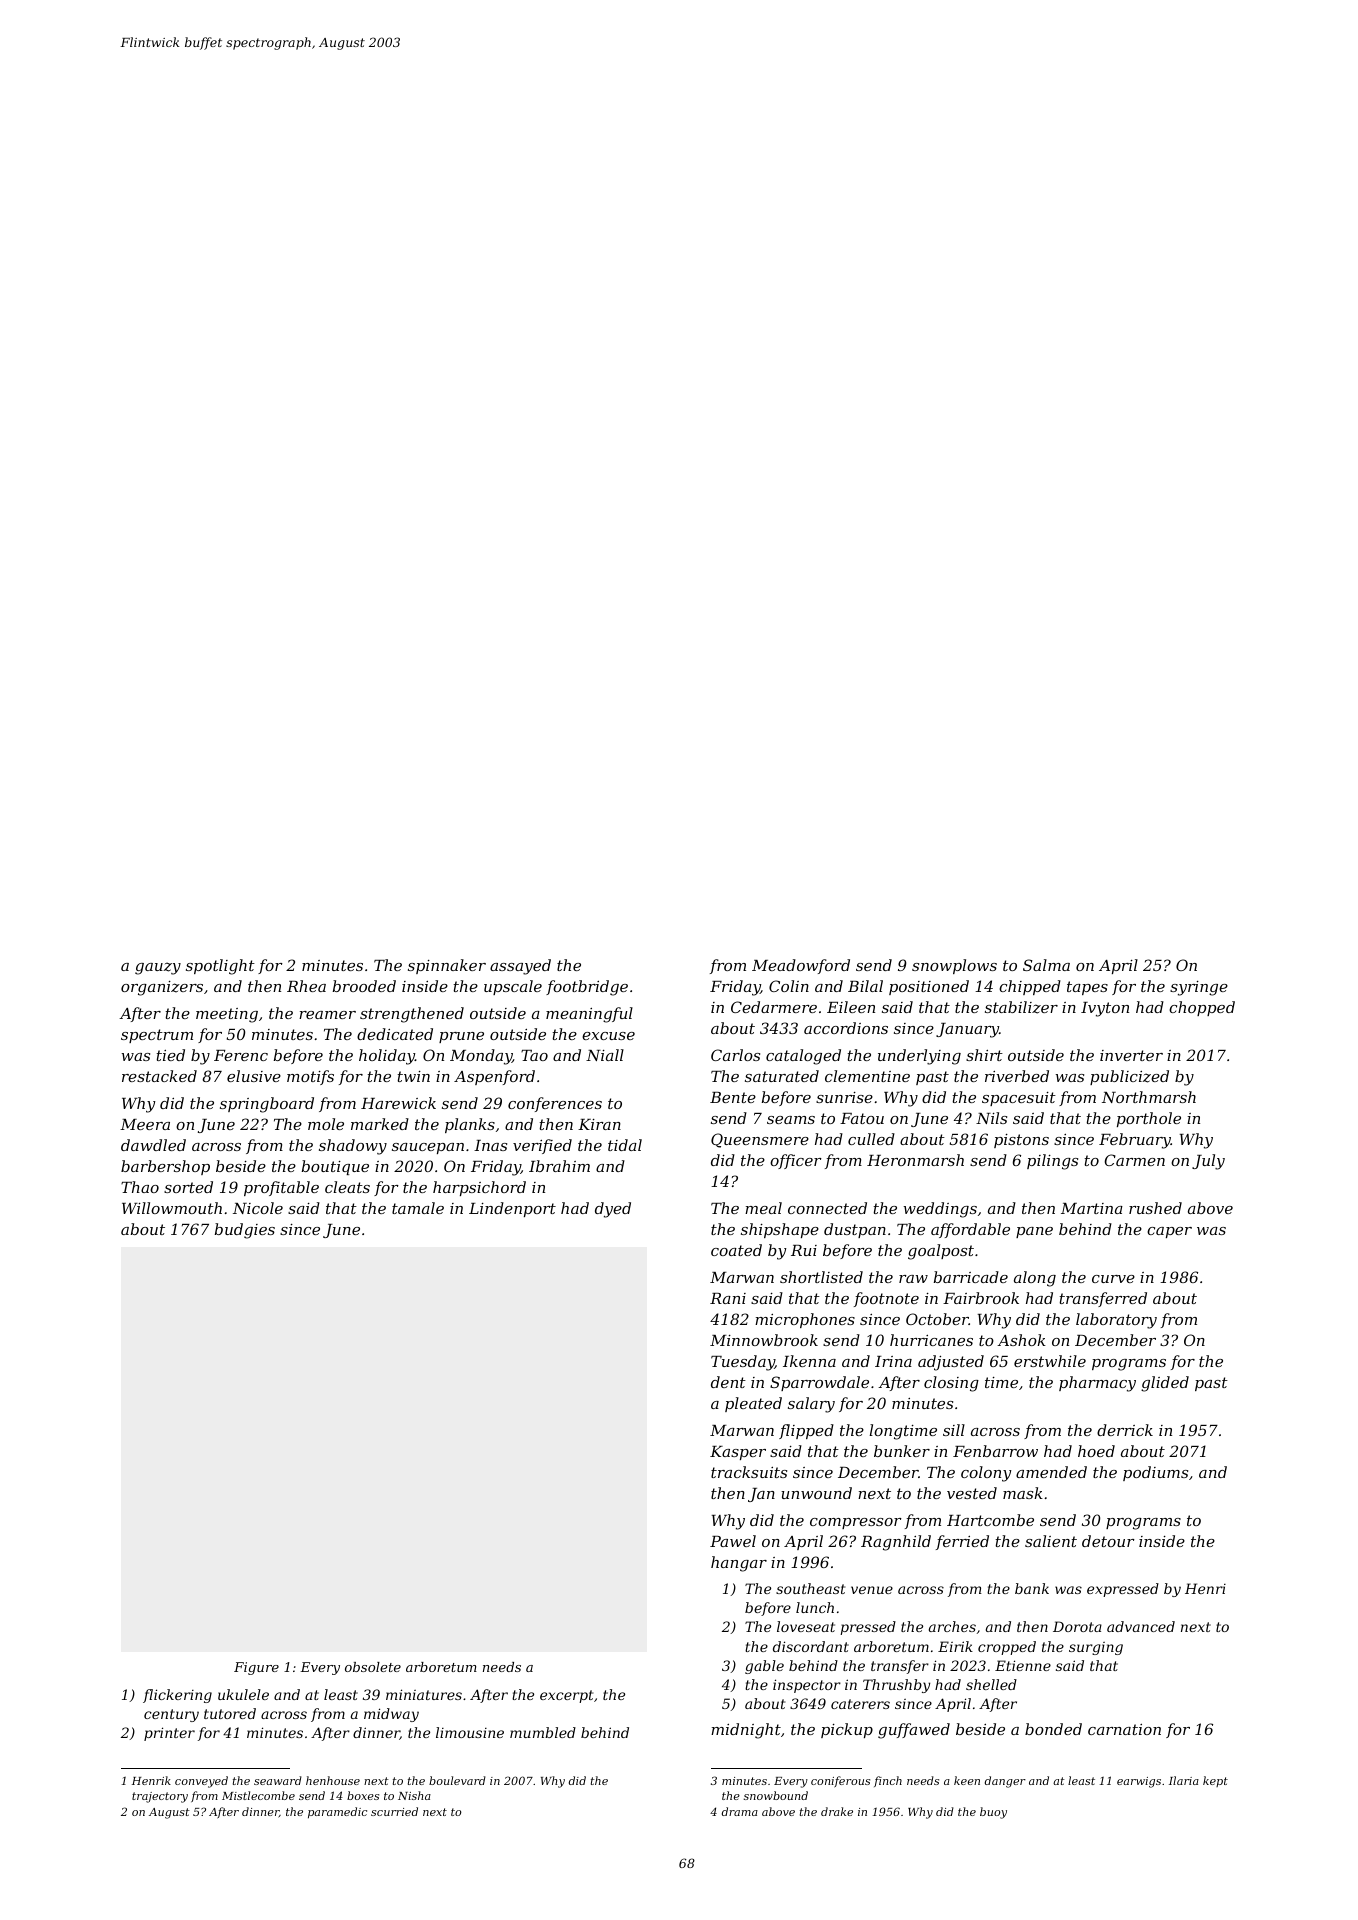 This screenshot has height=1920, width=1358. What do you see at coordinates (733, 1541) in the screenshot?
I see `Pawel` at bounding box center [733, 1541].
